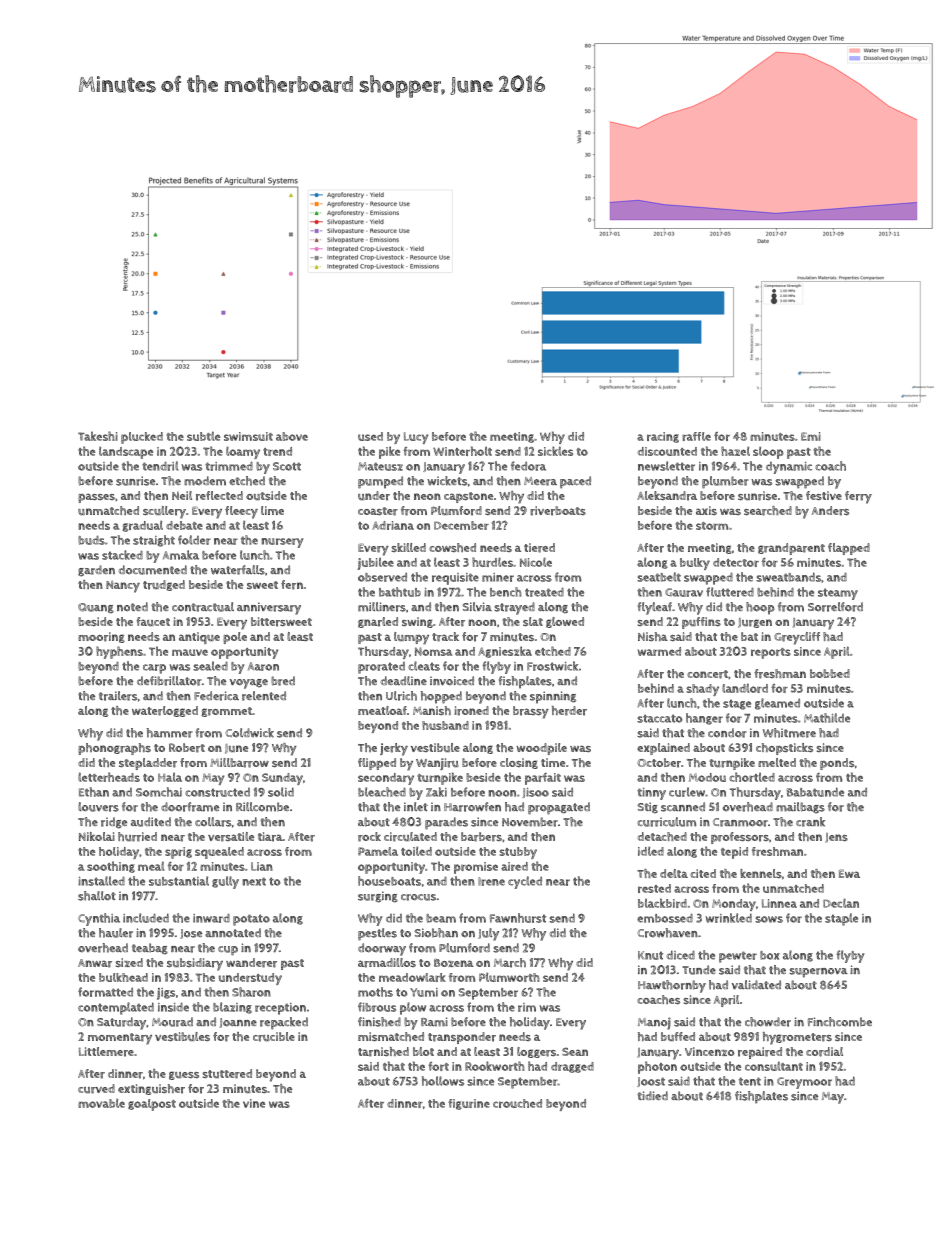  Describe the element at coordinates (518, 918) in the screenshot. I see `Fawnhurst` at that location.
